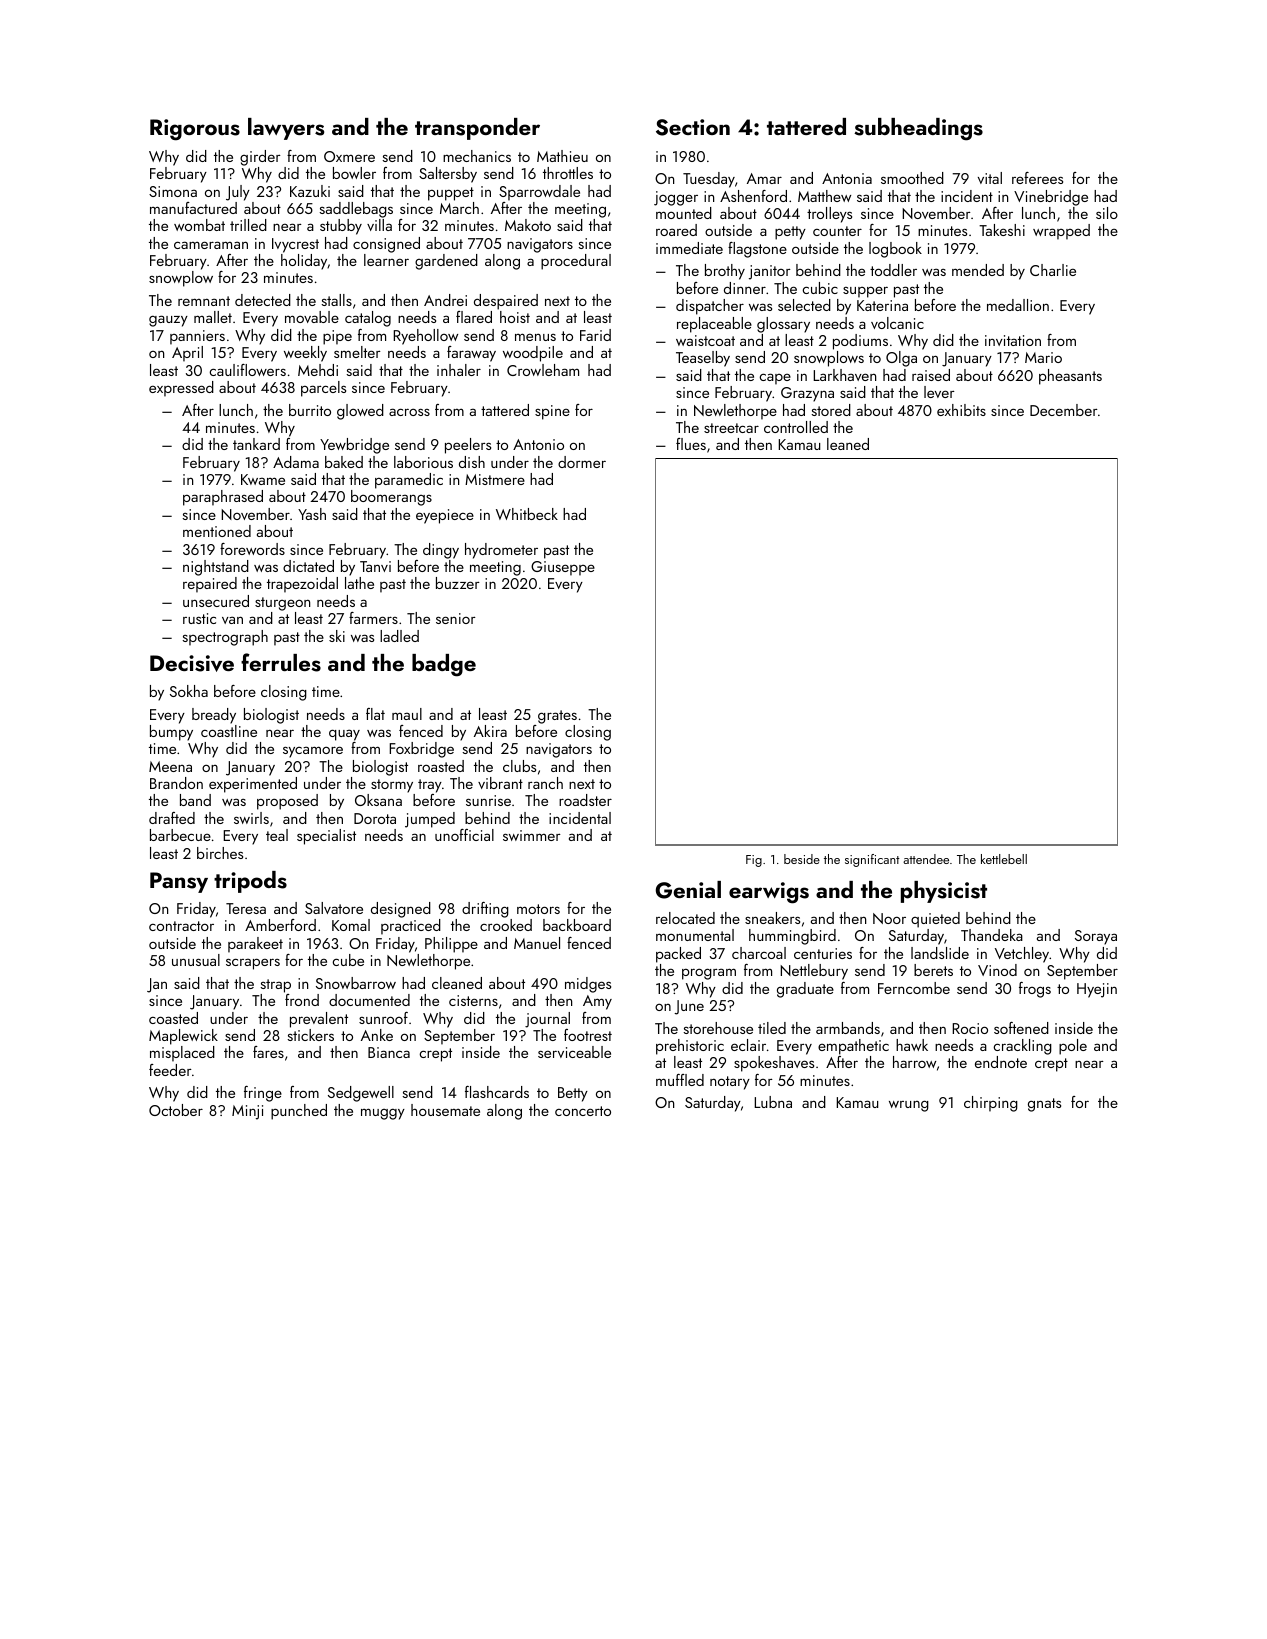 Image resolution: width=1267 pixels, height=1639 pixels. Describe the element at coordinates (585, 800) in the screenshot. I see `roadster` at that location.
